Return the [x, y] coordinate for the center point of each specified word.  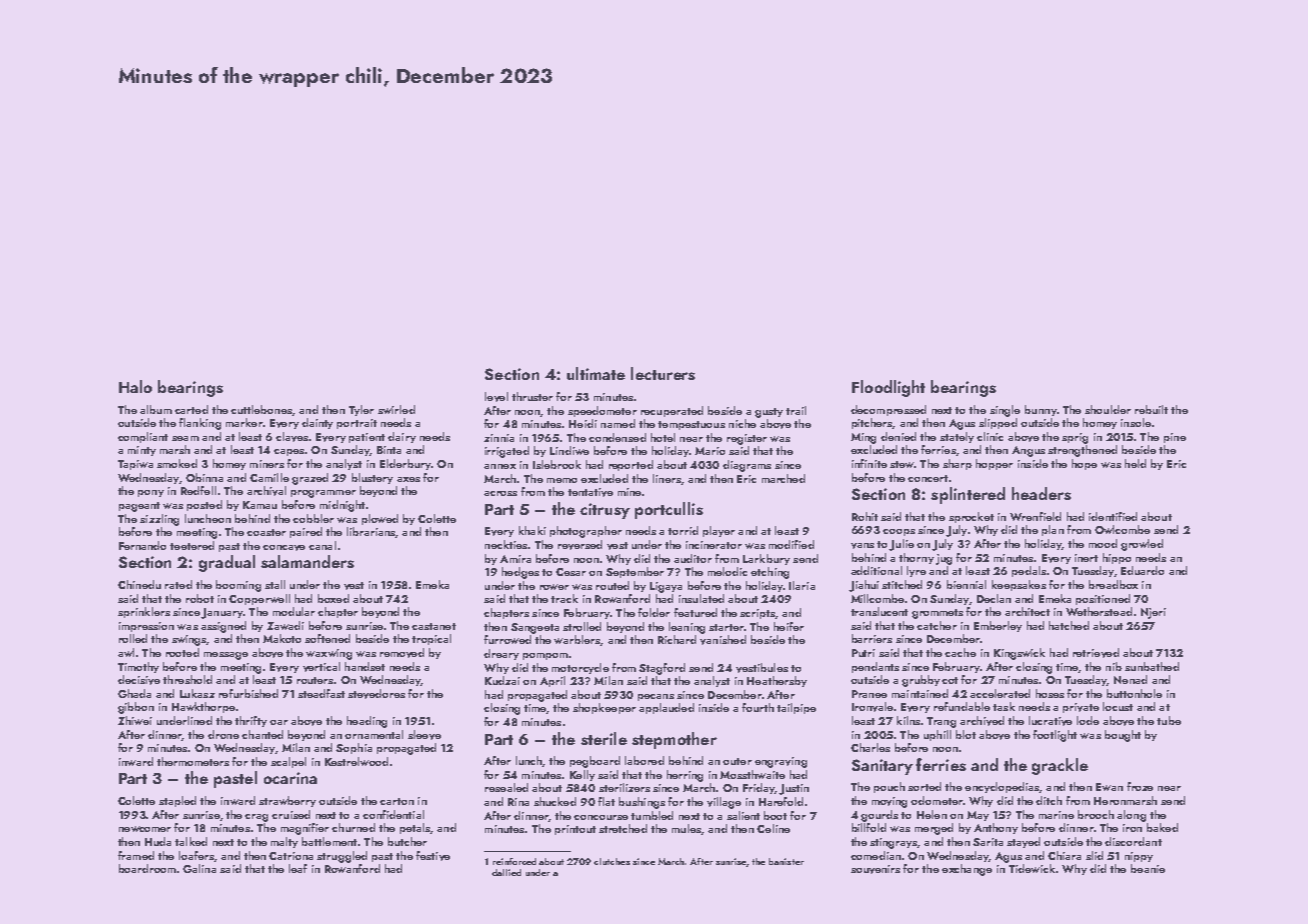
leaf [298, 868]
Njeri [1153, 613]
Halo [135, 386]
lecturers [663, 373]
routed [612, 585]
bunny [1040, 410]
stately [957, 437]
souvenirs [875, 869]
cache [960, 652]
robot [200, 598]
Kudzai [502, 680]
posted [204, 505]
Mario [710, 451]
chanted [262, 734]
